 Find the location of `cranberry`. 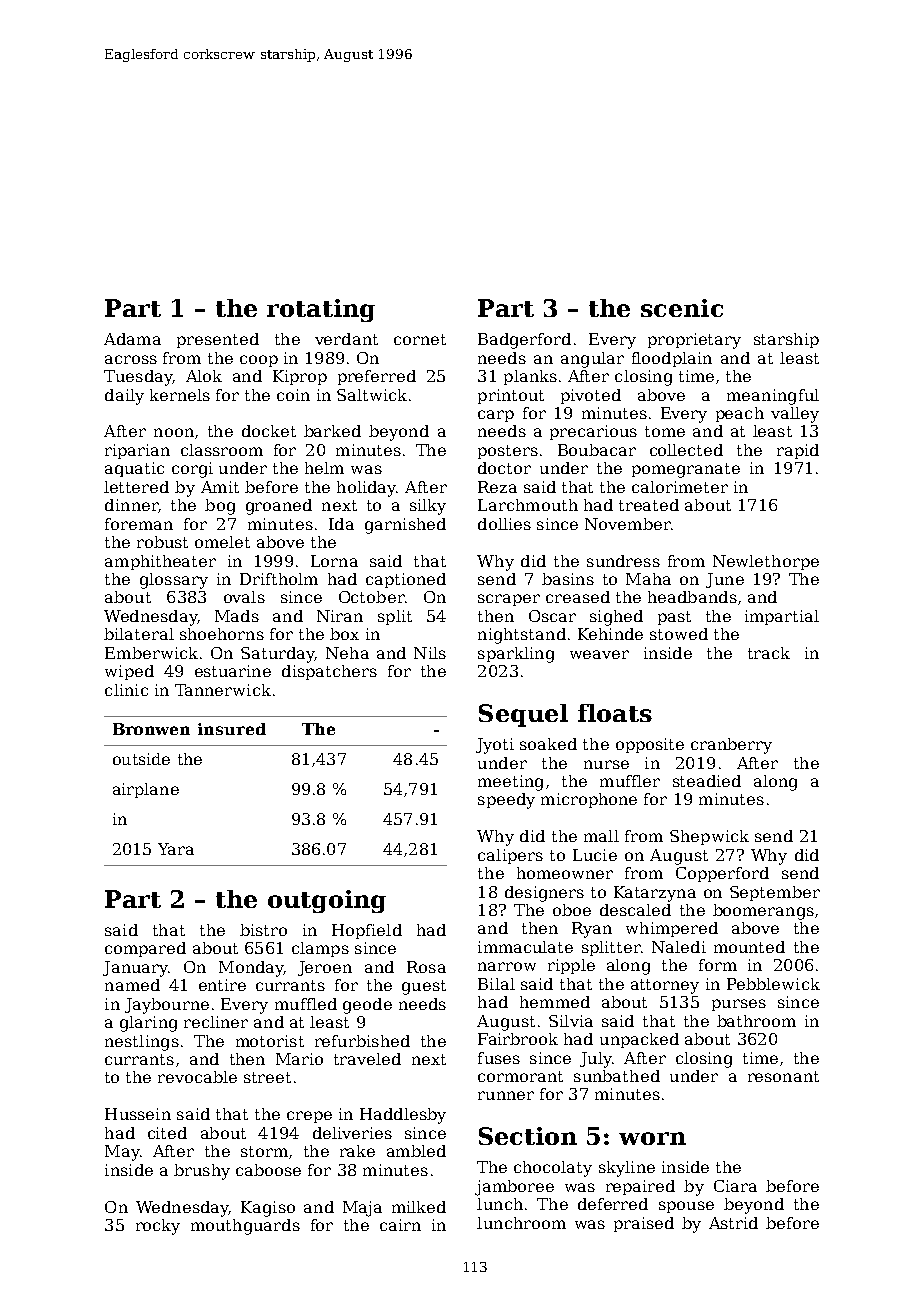

cranberry is located at coordinates (731, 746).
